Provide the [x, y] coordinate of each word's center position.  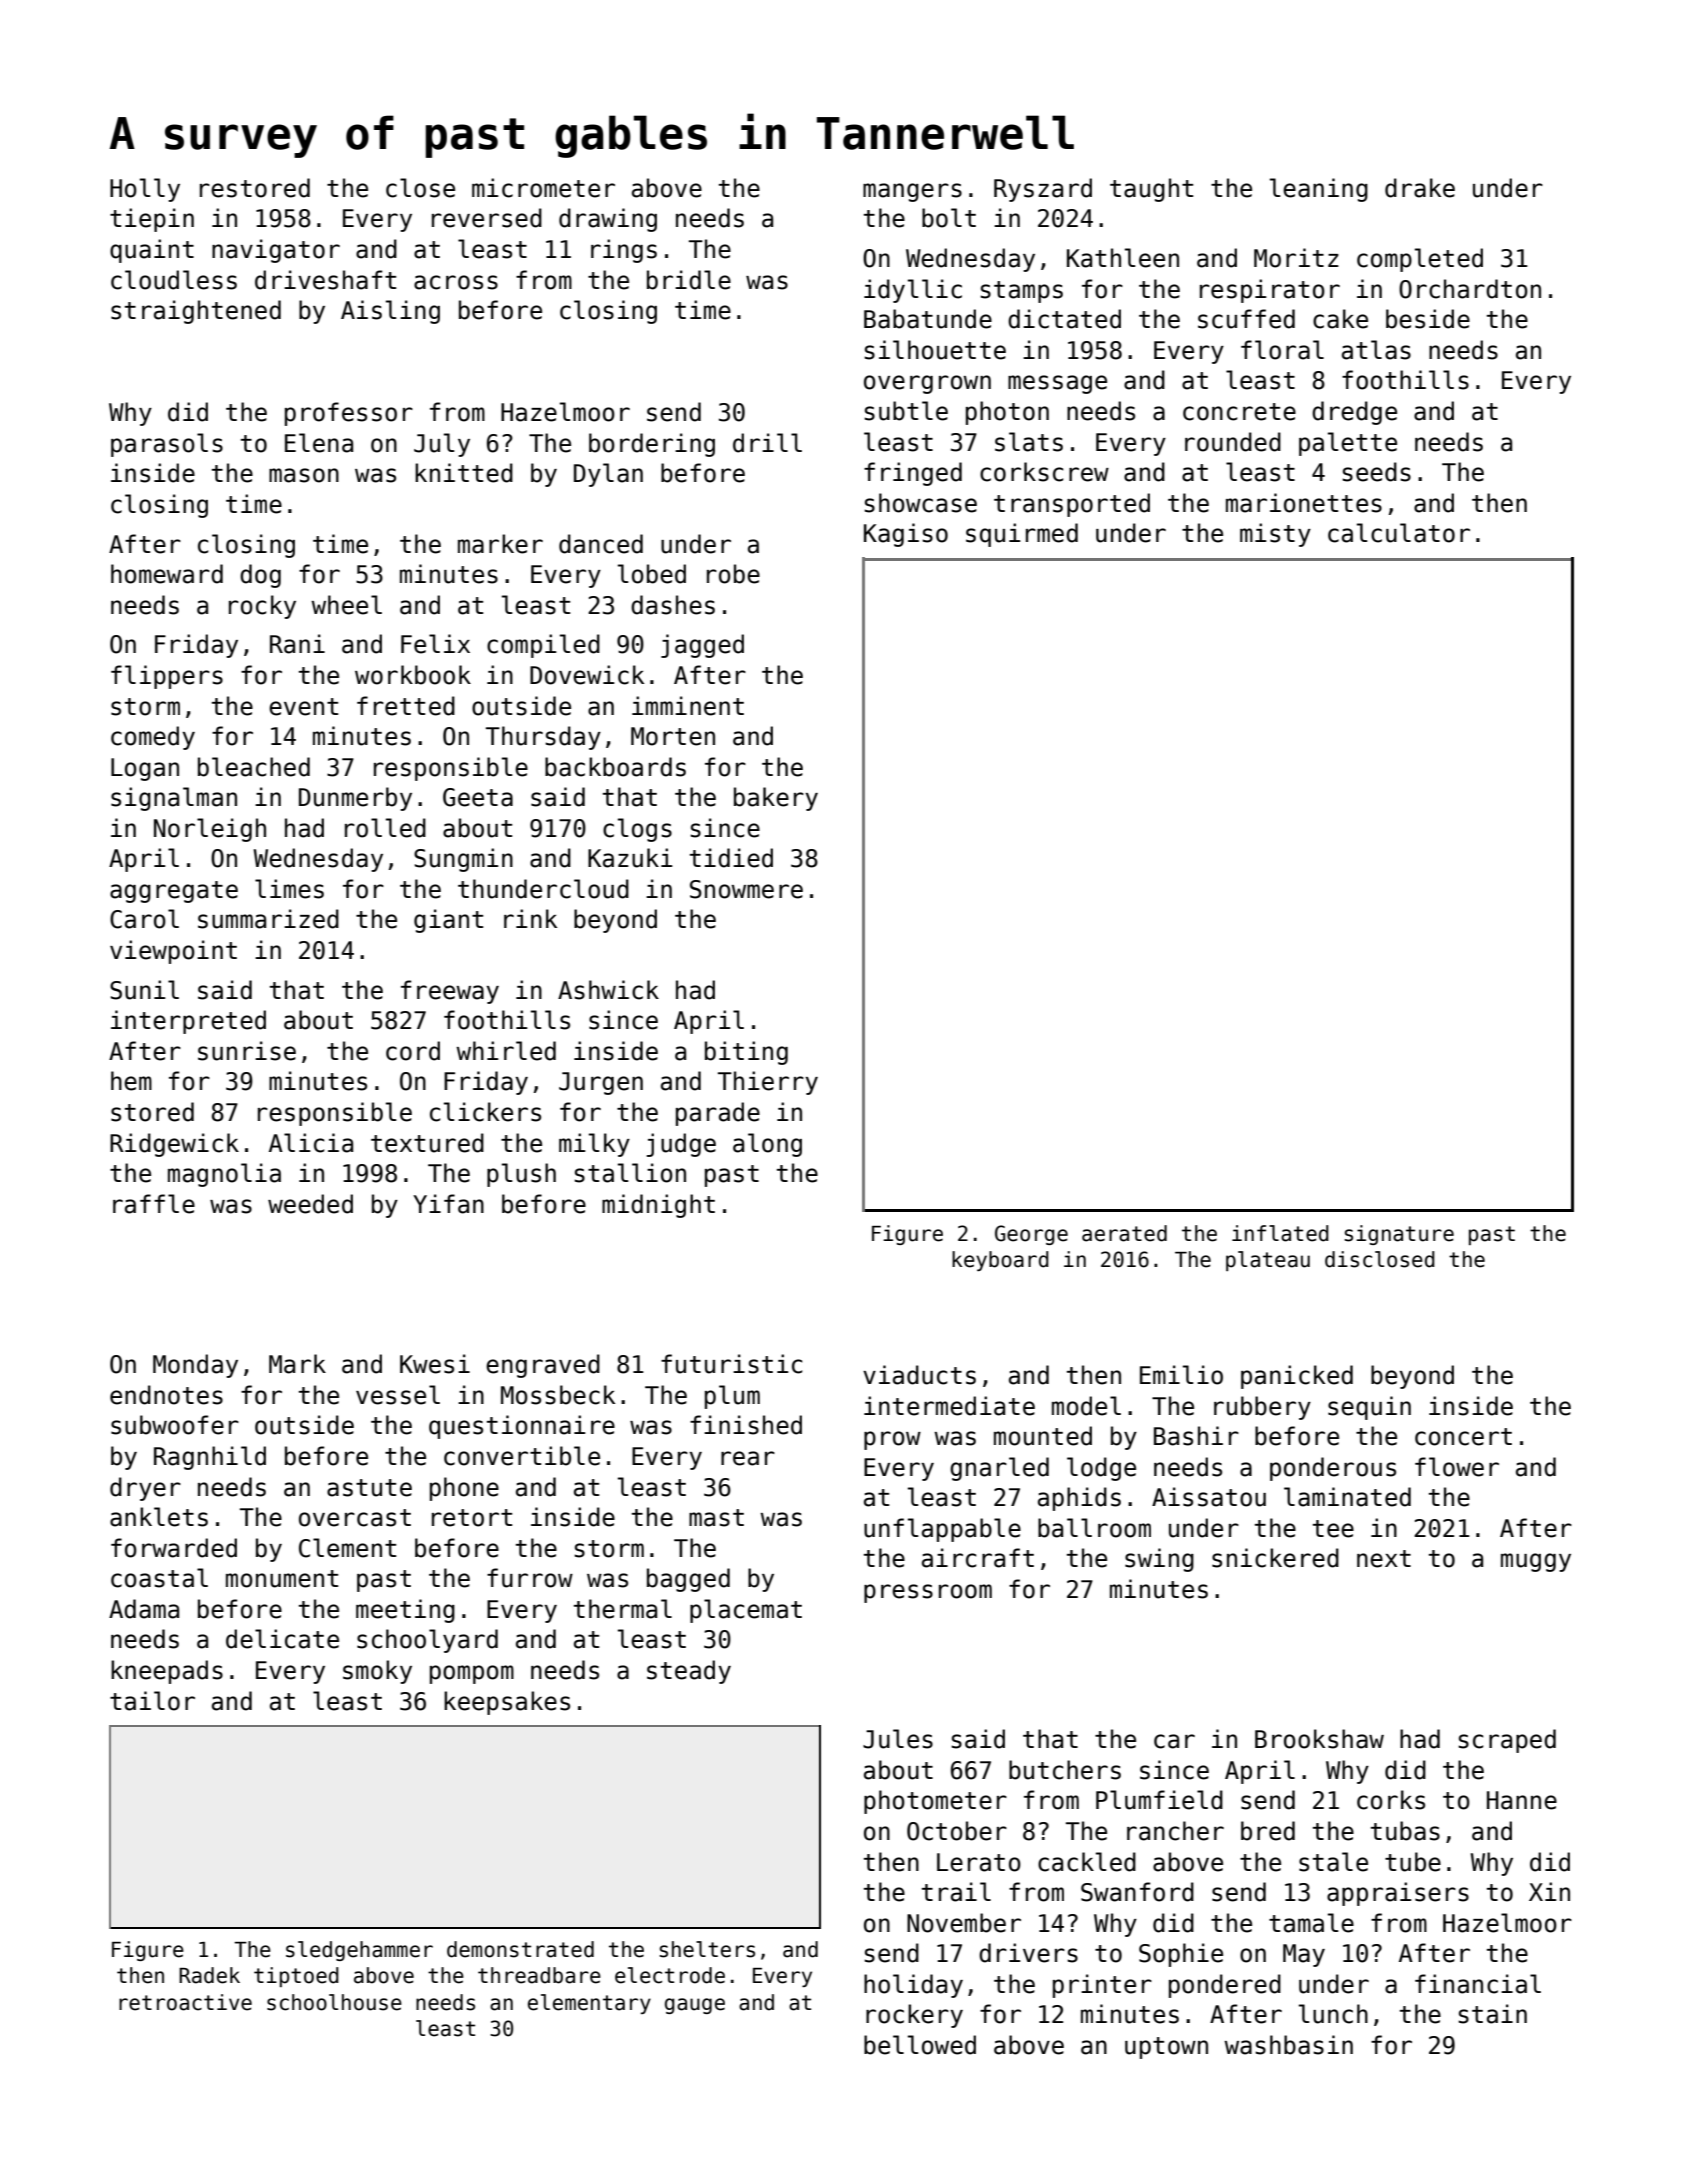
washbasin [1288, 2045]
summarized [268, 919]
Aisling [390, 312]
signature [1399, 1235]
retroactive [185, 2002]
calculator [1399, 533]
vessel [398, 1395]
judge [681, 1145]
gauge [695, 2006]
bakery [776, 799]
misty [1275, 535]
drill [767, 443]
